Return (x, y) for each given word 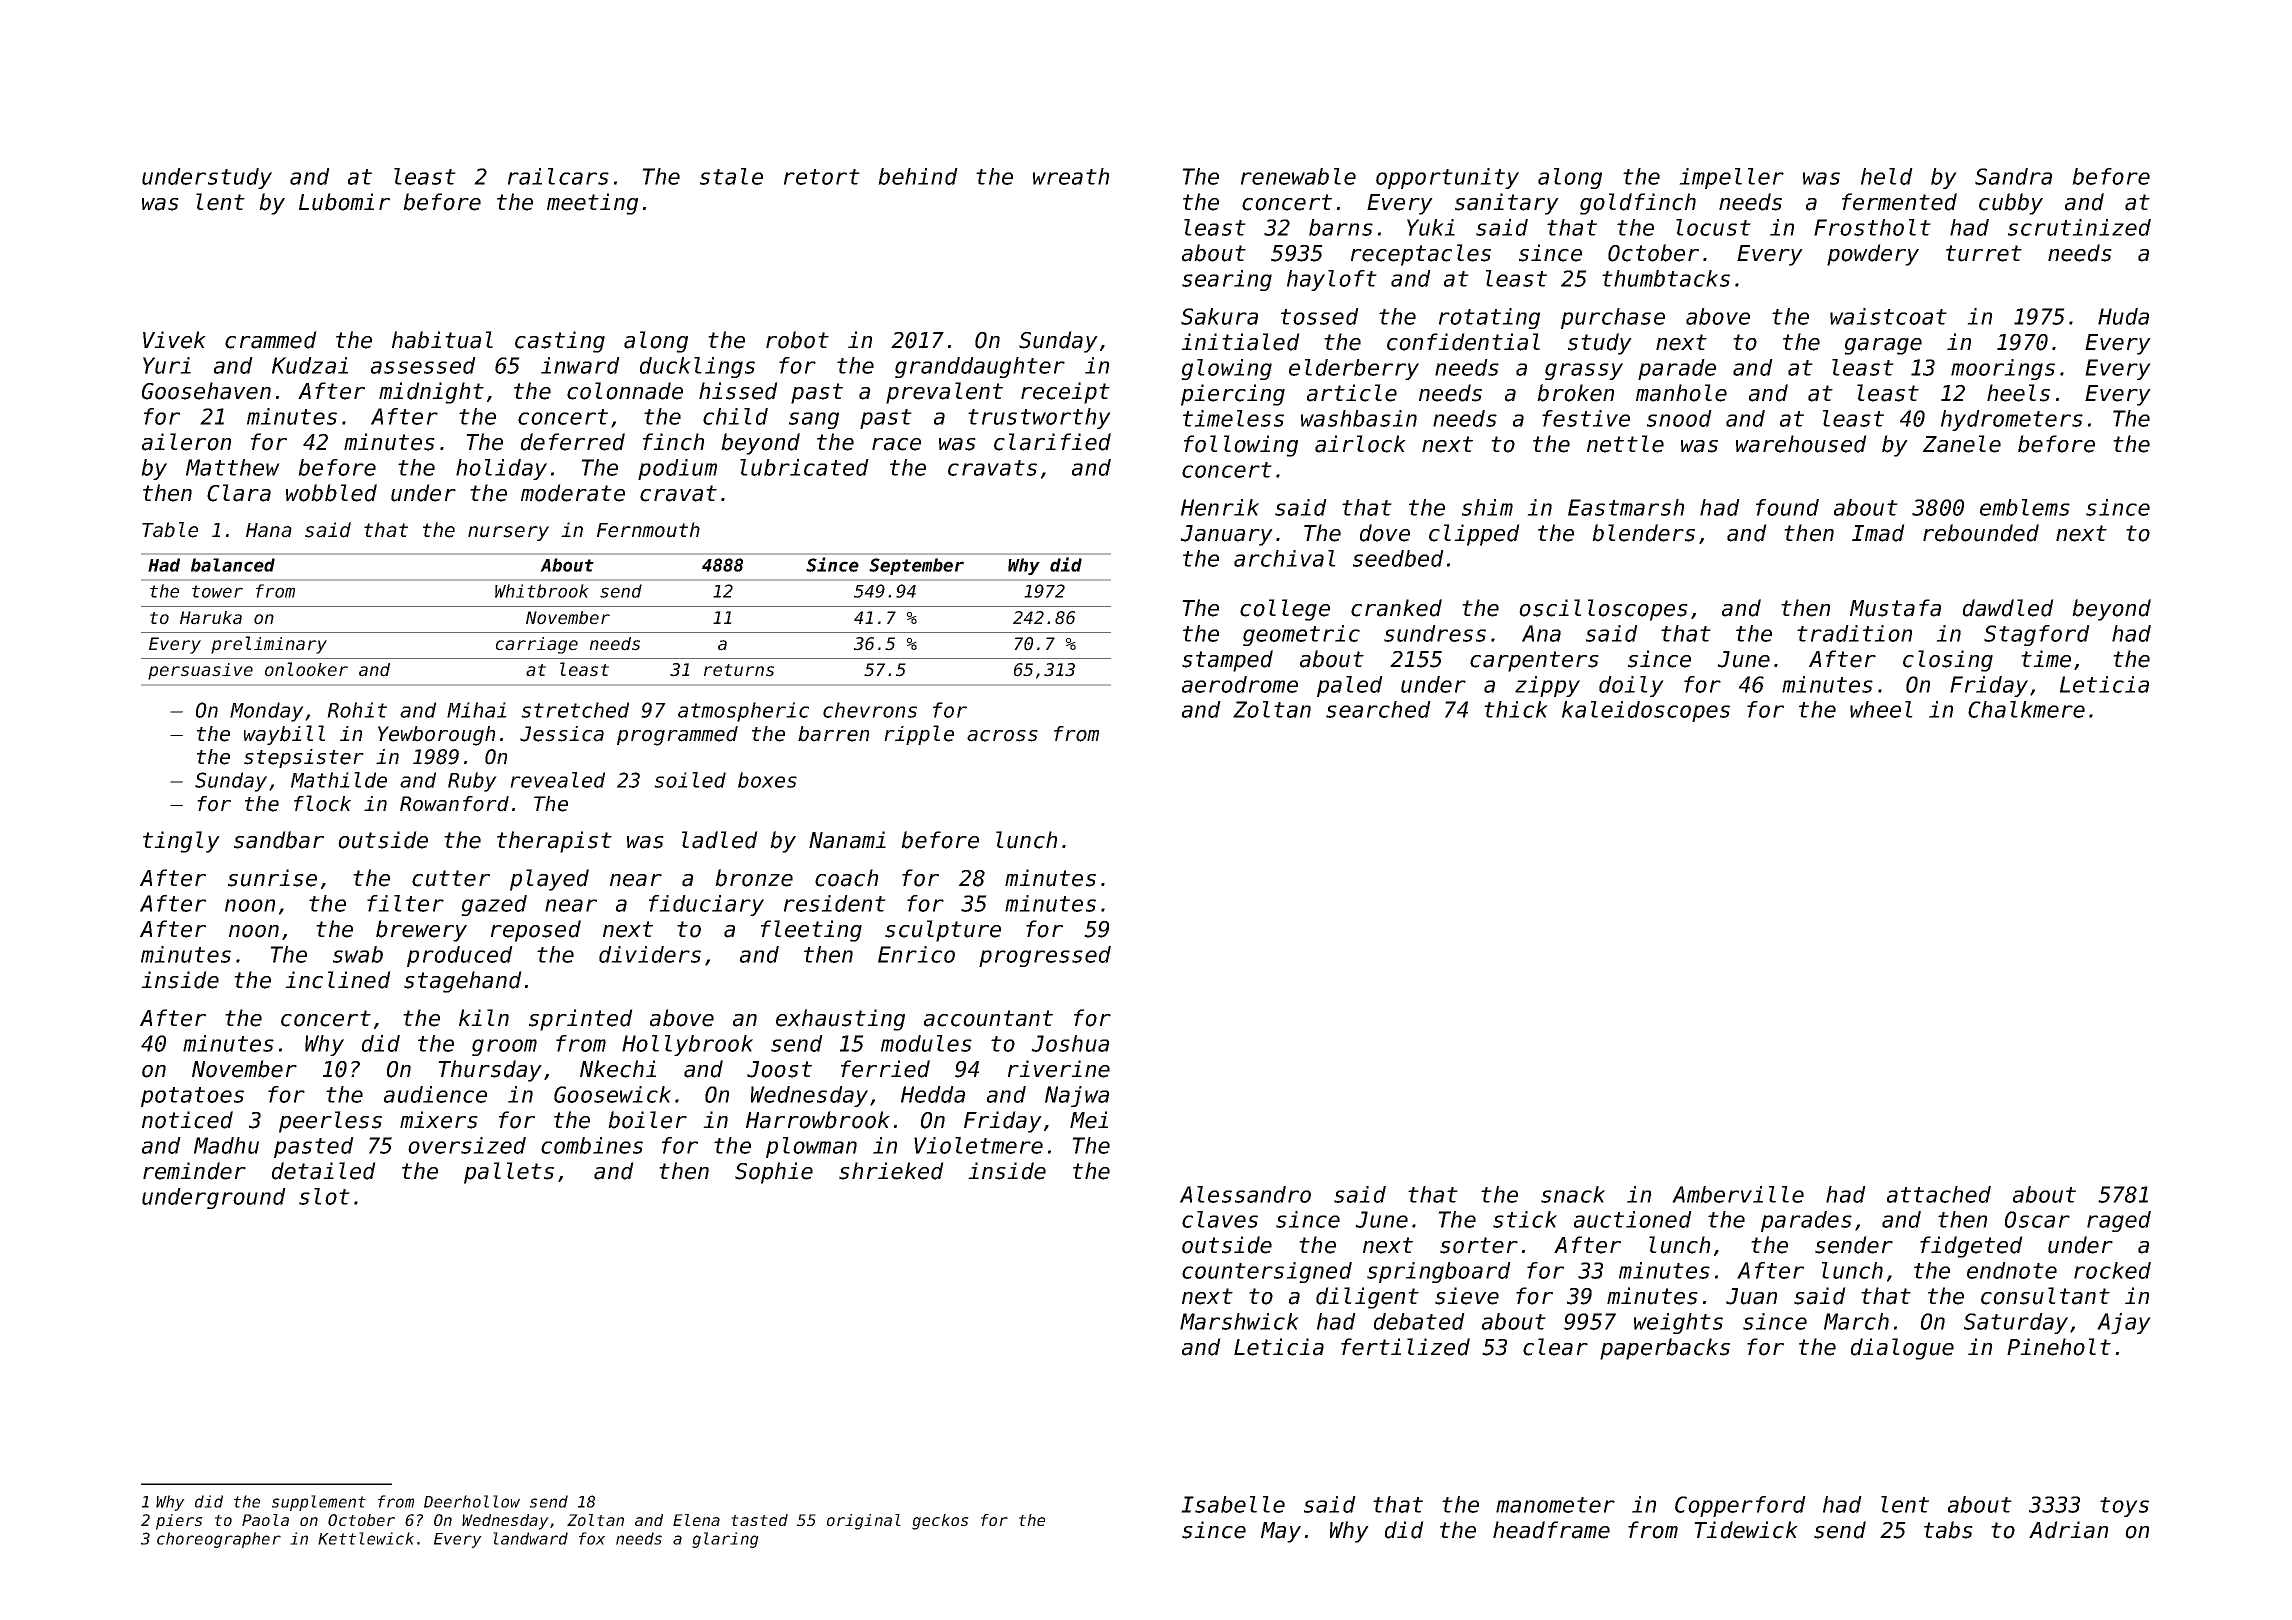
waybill (284, 735)
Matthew (233, 467)
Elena (696, 1520)
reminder (194, 1171)
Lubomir (344, 202)
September (916, 566)
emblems (2025, 507)
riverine (1059, 1069)
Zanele (1962, 444)
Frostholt (1872, 227)
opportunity (1447, 178)
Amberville (1738, 1194)
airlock (1360, 444)
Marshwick (1239, 1321)
